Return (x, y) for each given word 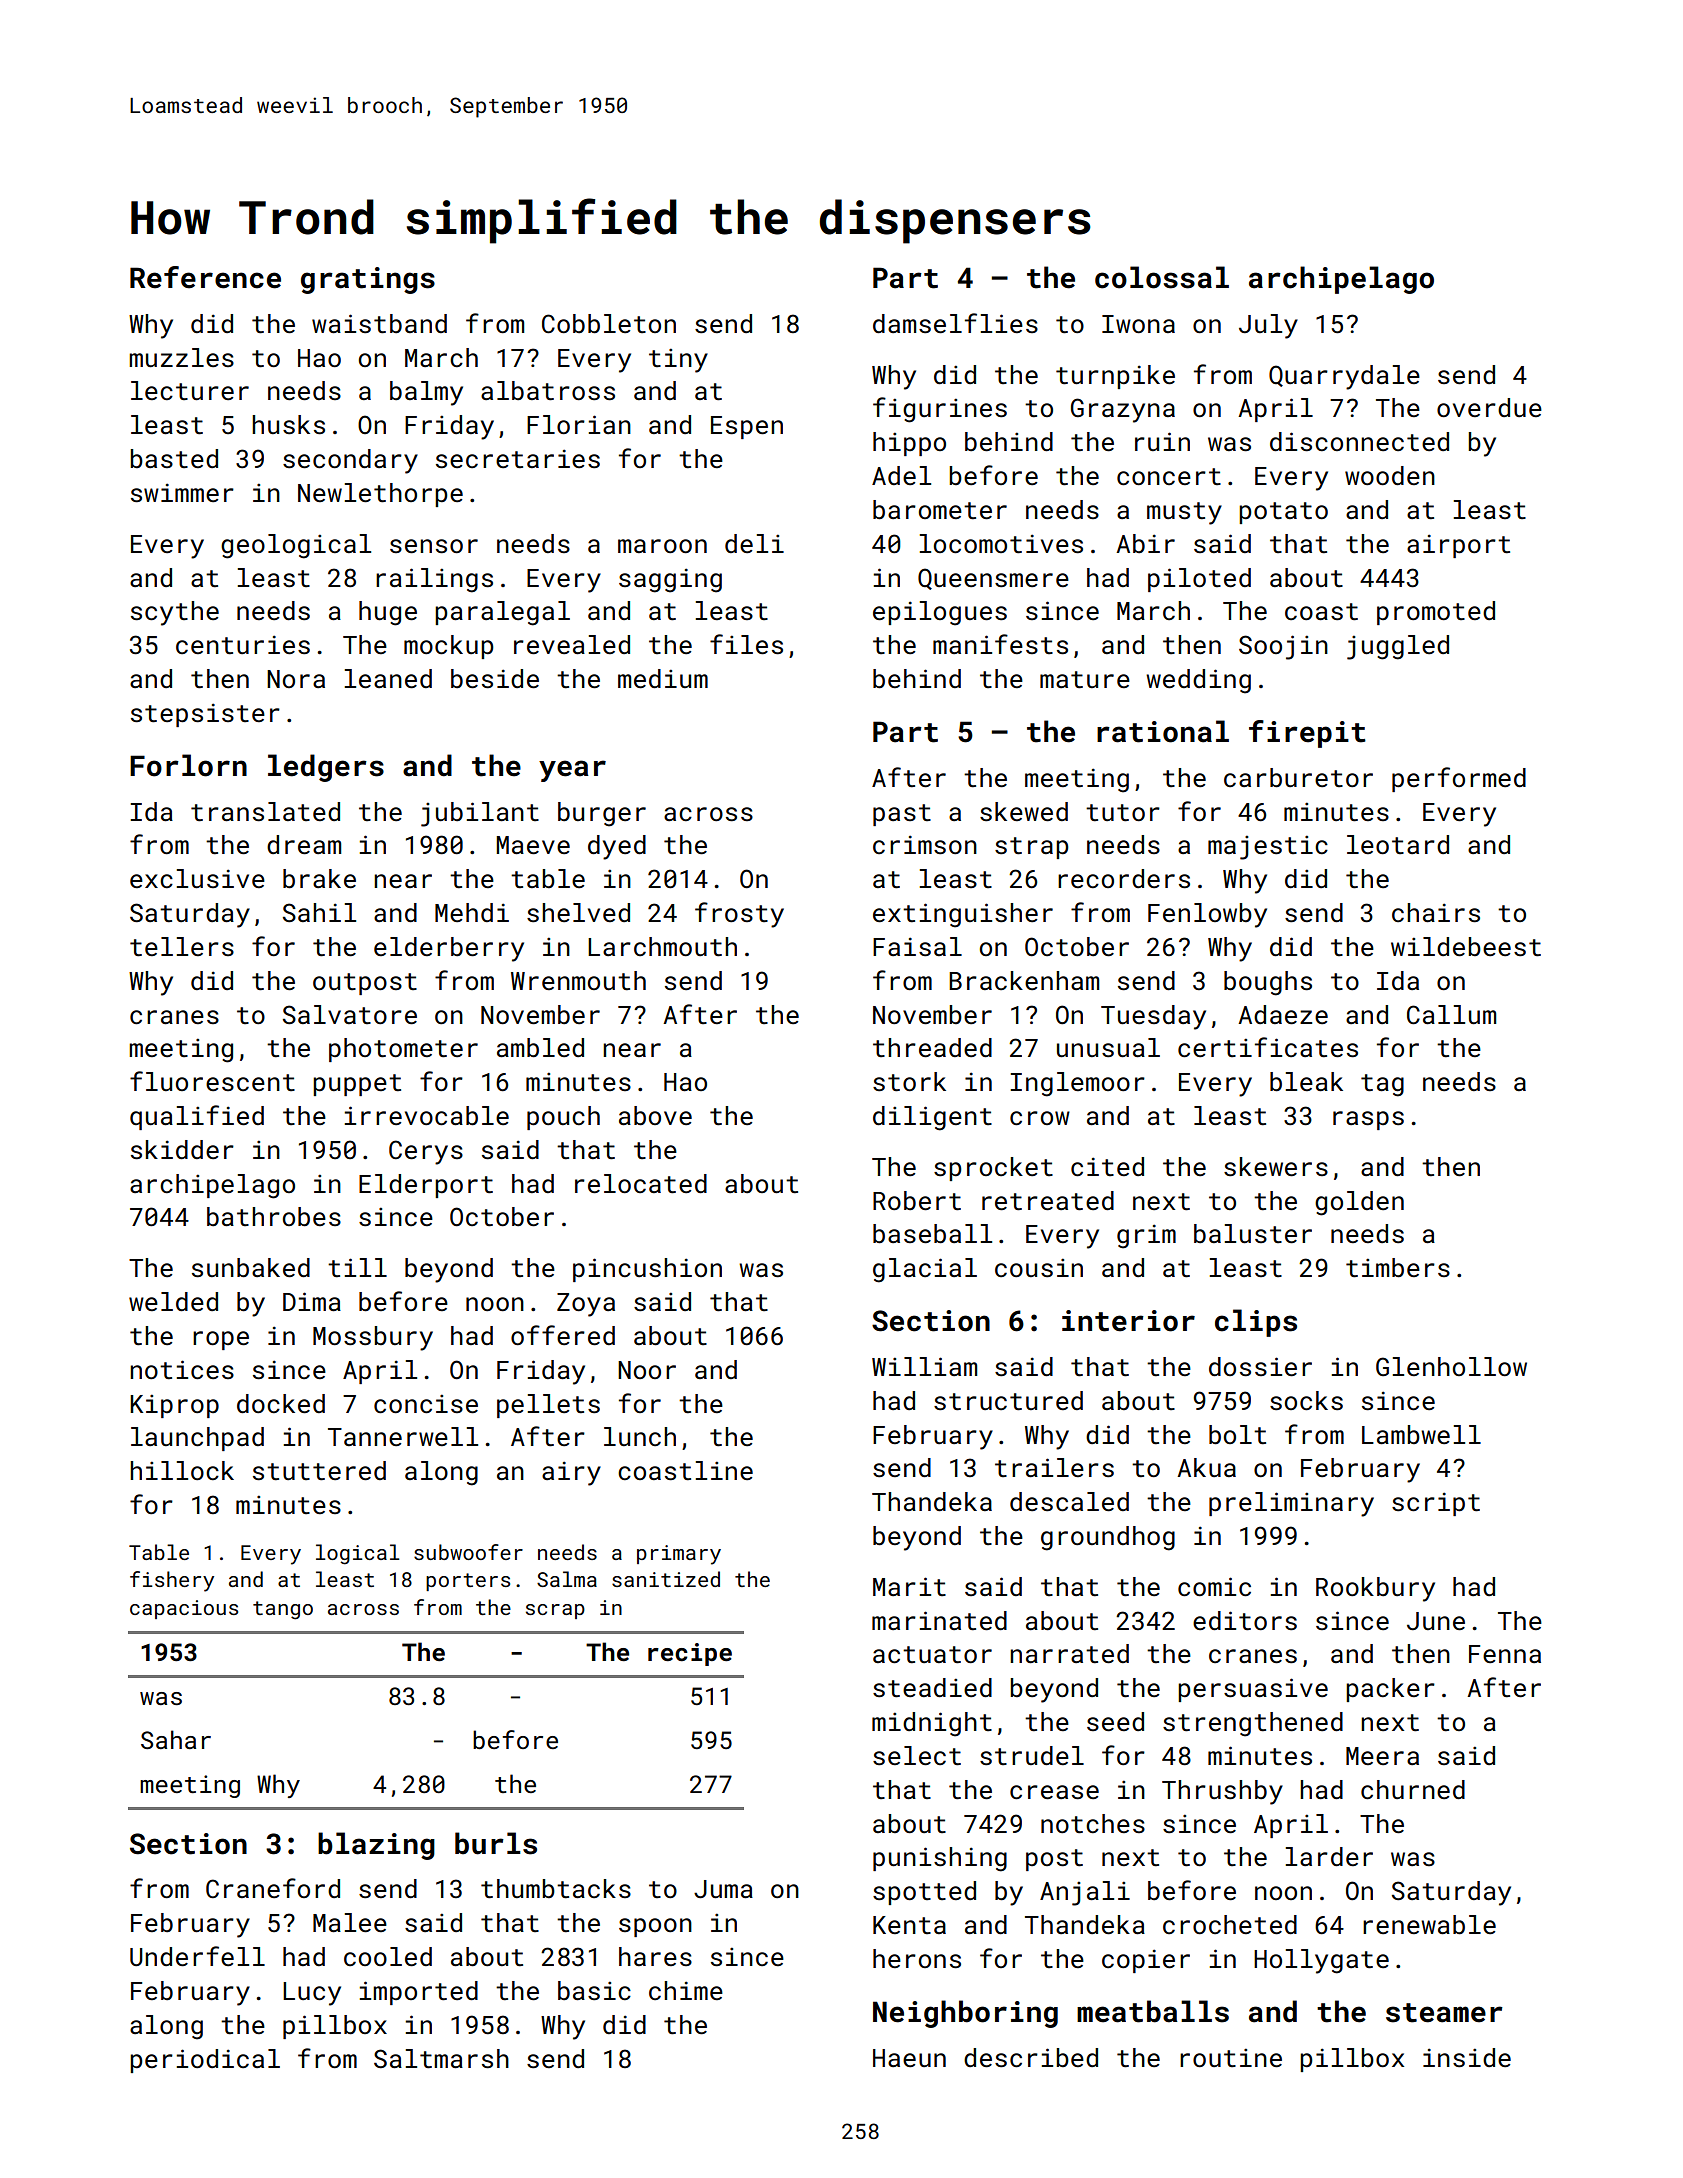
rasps (1368, 1120)
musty (1184, 513)
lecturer (190, 391)
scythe (175, 613)
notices (182, 1370)
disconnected (1359, 442)
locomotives (1001, 544)
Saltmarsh (441, 2059)
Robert (917, 1201)
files (746, 644)
